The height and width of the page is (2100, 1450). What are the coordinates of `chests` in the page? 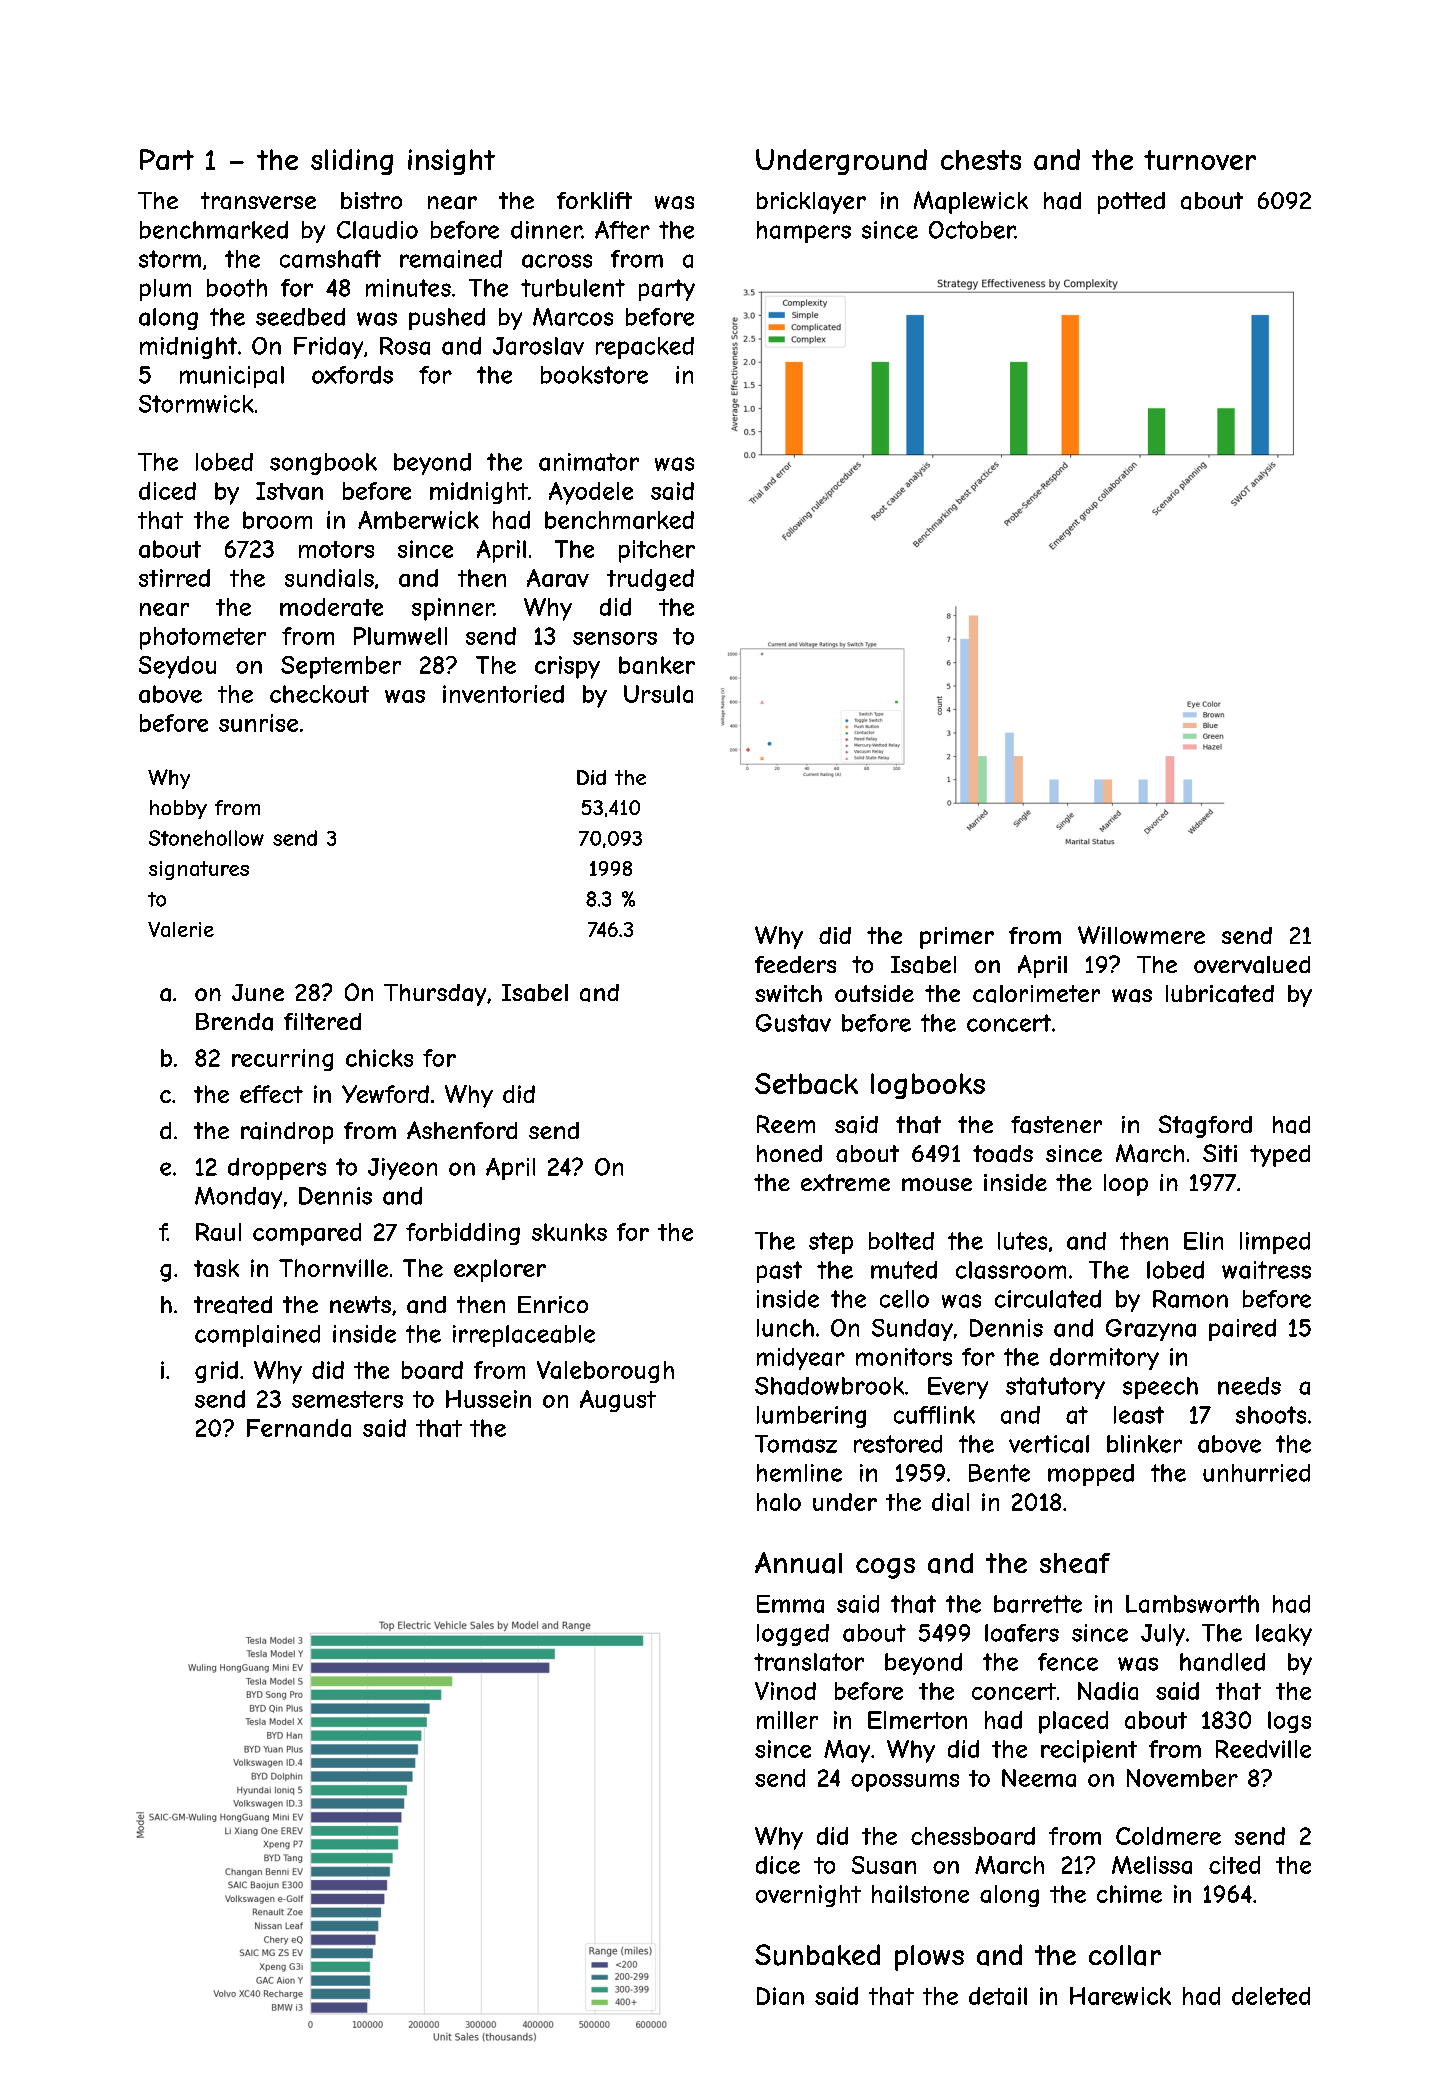 It's located at (981, 160).
